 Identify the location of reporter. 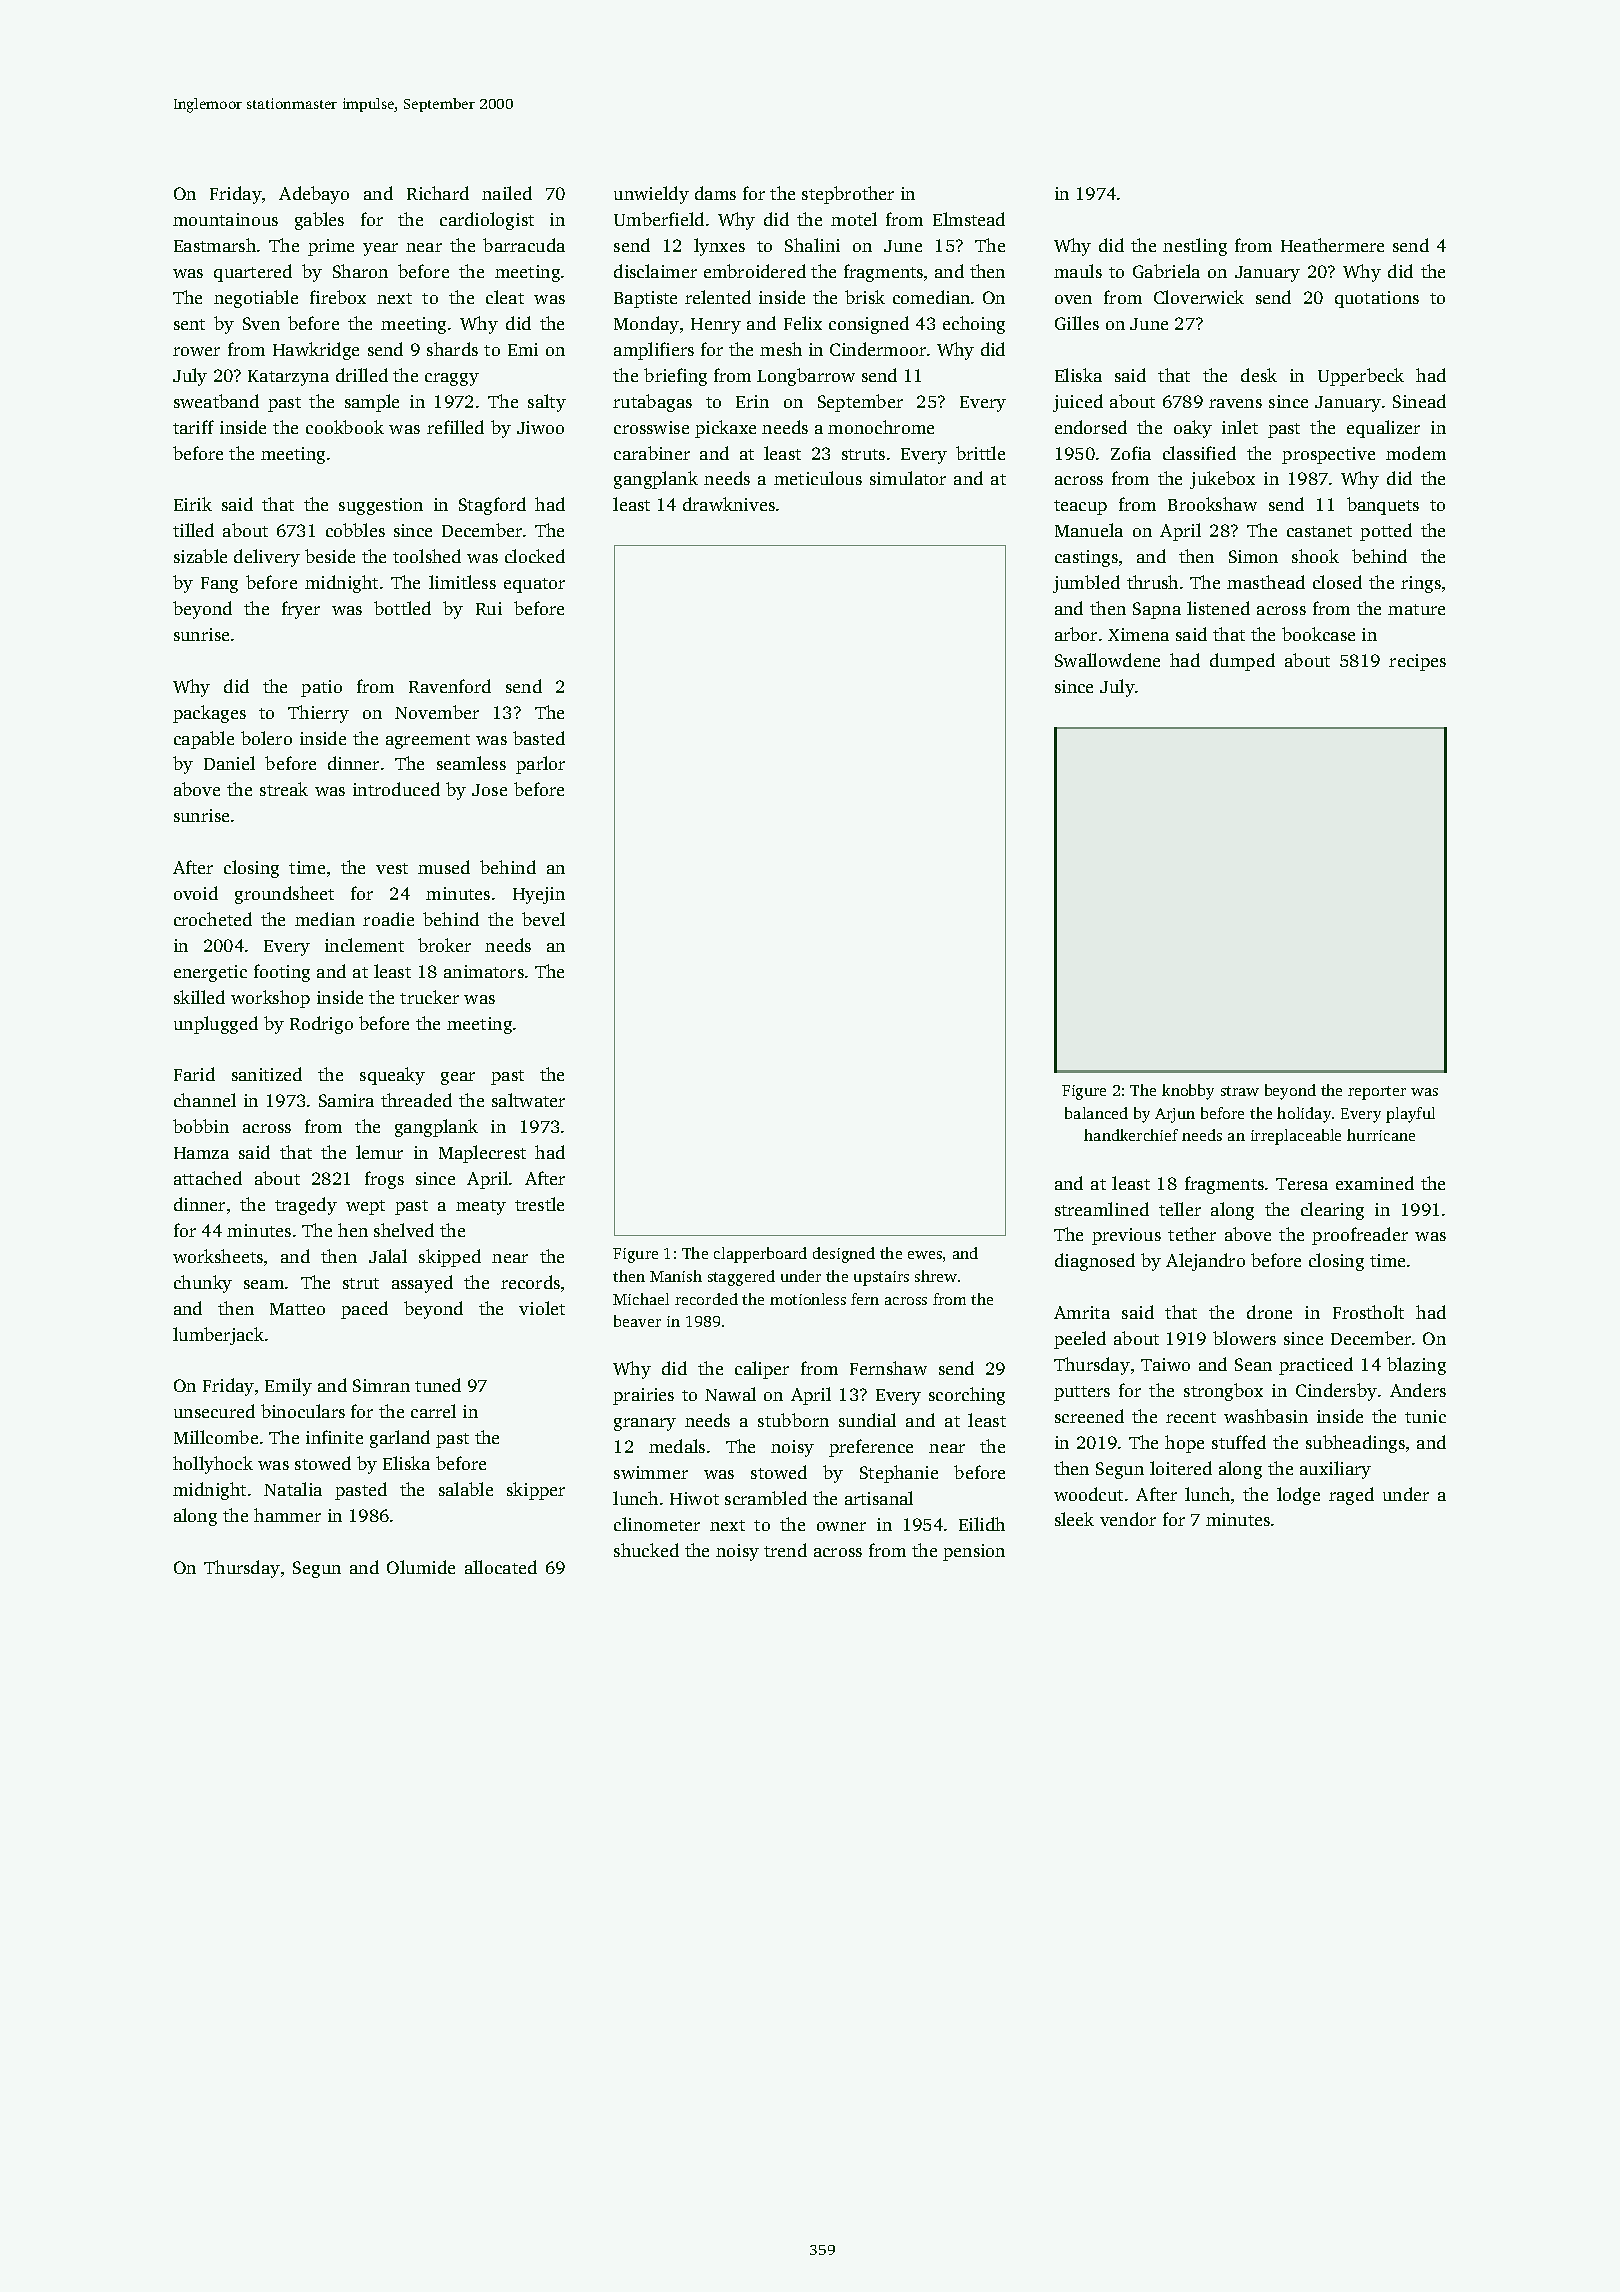
(1377, 1093).
